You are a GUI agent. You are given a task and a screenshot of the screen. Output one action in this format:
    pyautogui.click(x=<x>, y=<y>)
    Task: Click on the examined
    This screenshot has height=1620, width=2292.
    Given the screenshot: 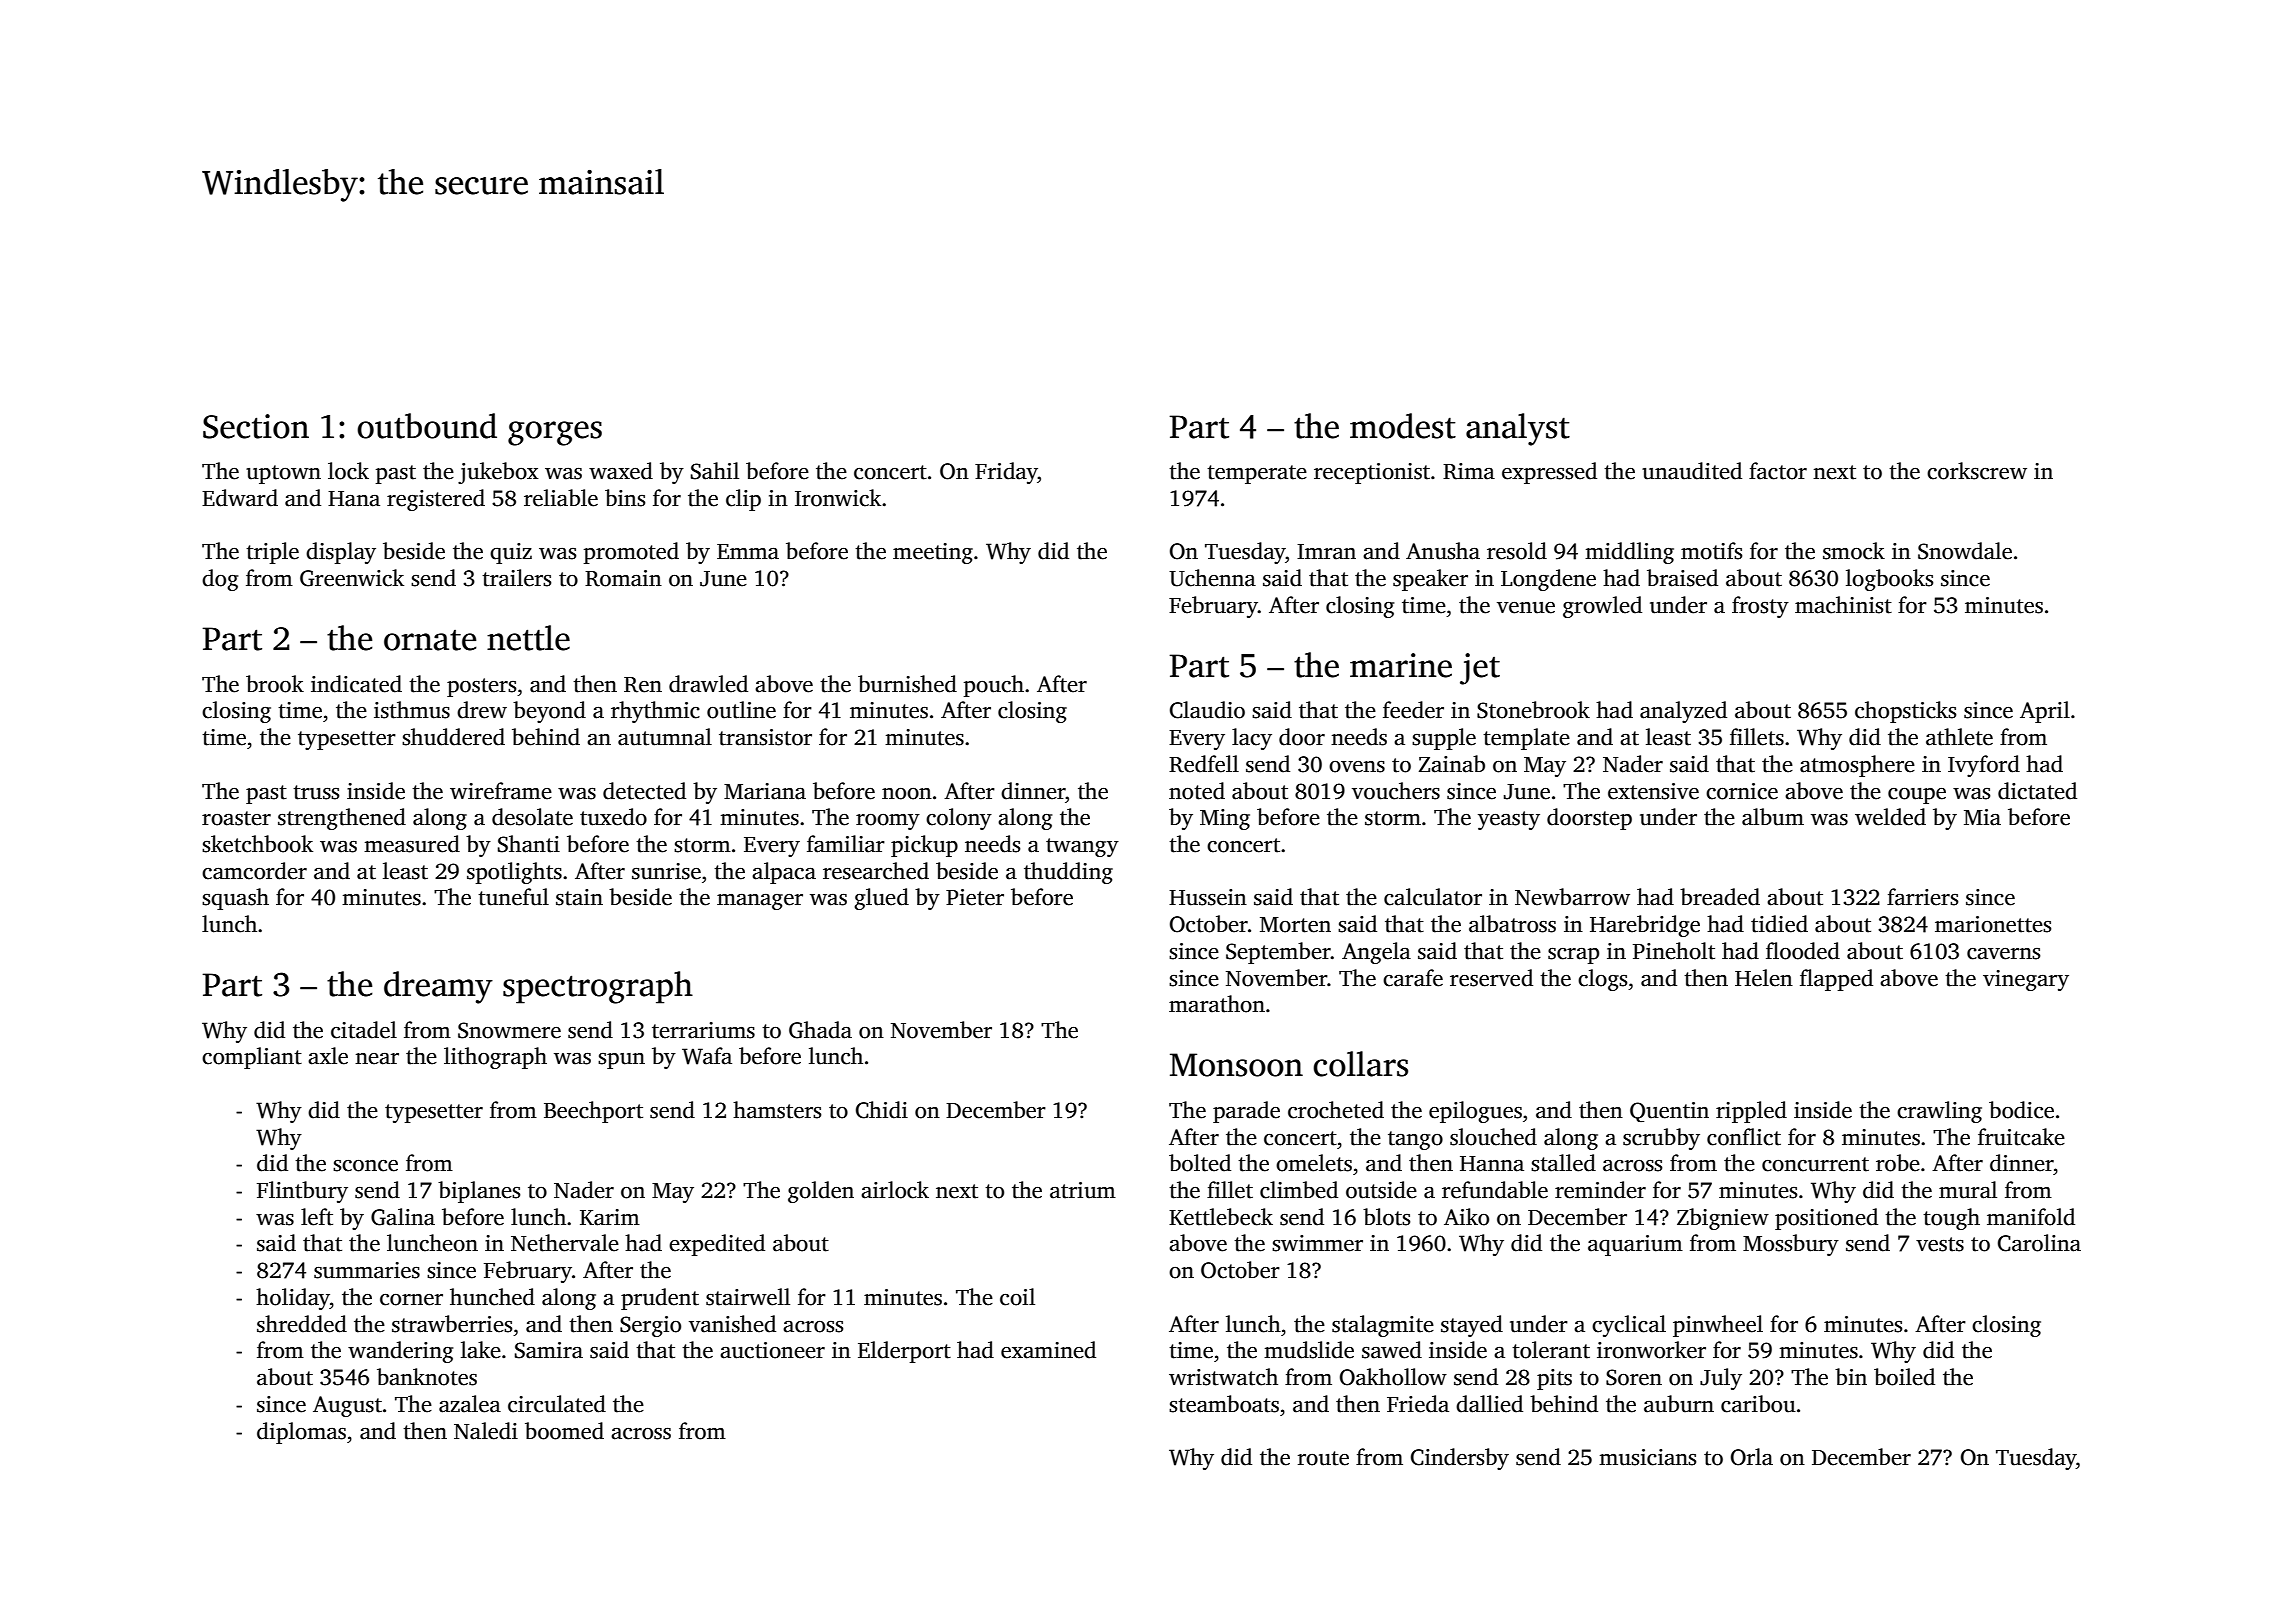 What is the action you would take?
    pyautogui.click(x=1048, y=1350)
